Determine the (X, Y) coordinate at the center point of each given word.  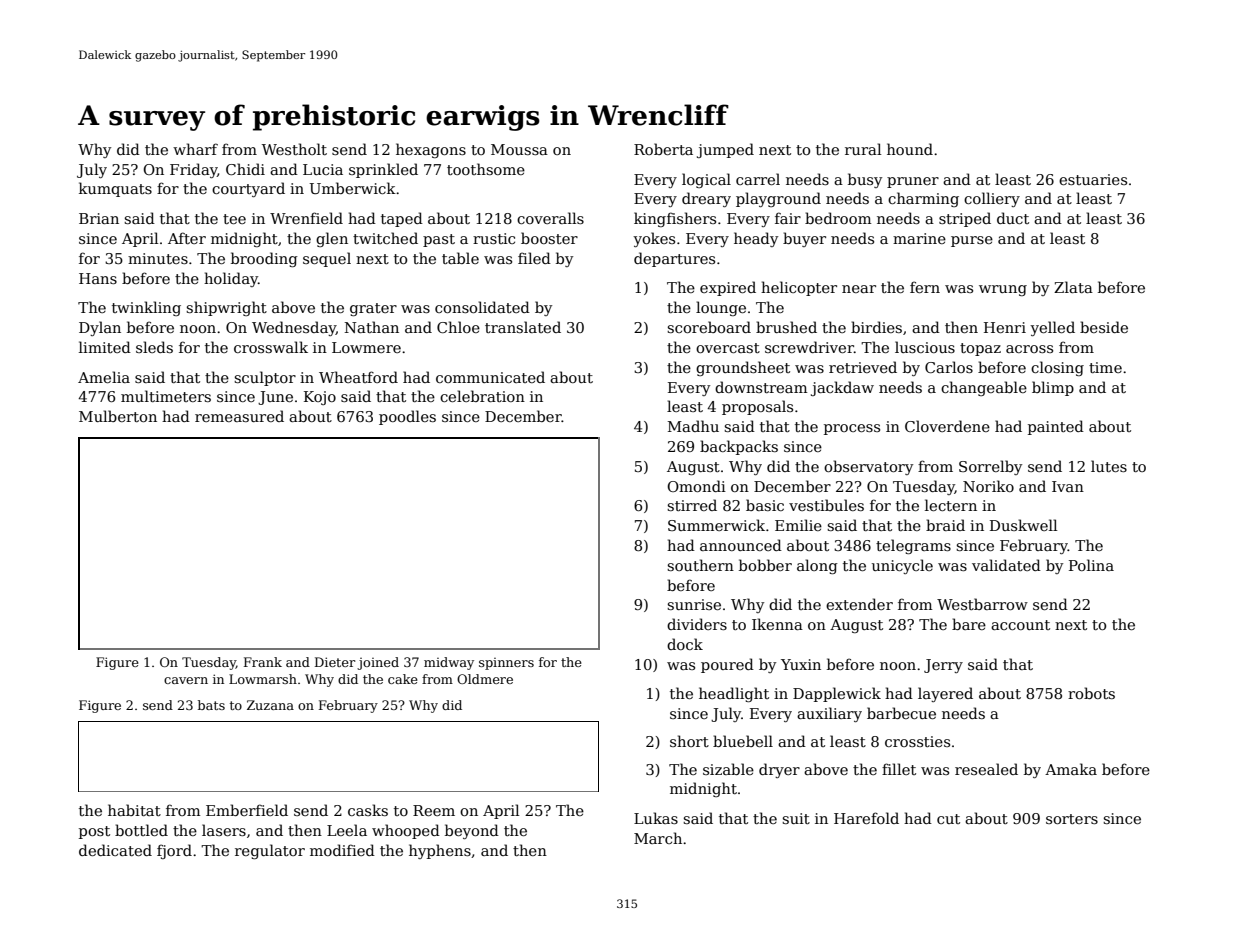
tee (234, 219)
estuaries (1093, 179)
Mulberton (118, 416)
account (1020, 625)
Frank (263, 662)
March (658, 838)
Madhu (693, 426)
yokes (654, 239)
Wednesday (294, 328)
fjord (174, 851)
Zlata (1073, 287)
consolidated (482, 307)
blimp (1053, 388)
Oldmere (485, 679)
